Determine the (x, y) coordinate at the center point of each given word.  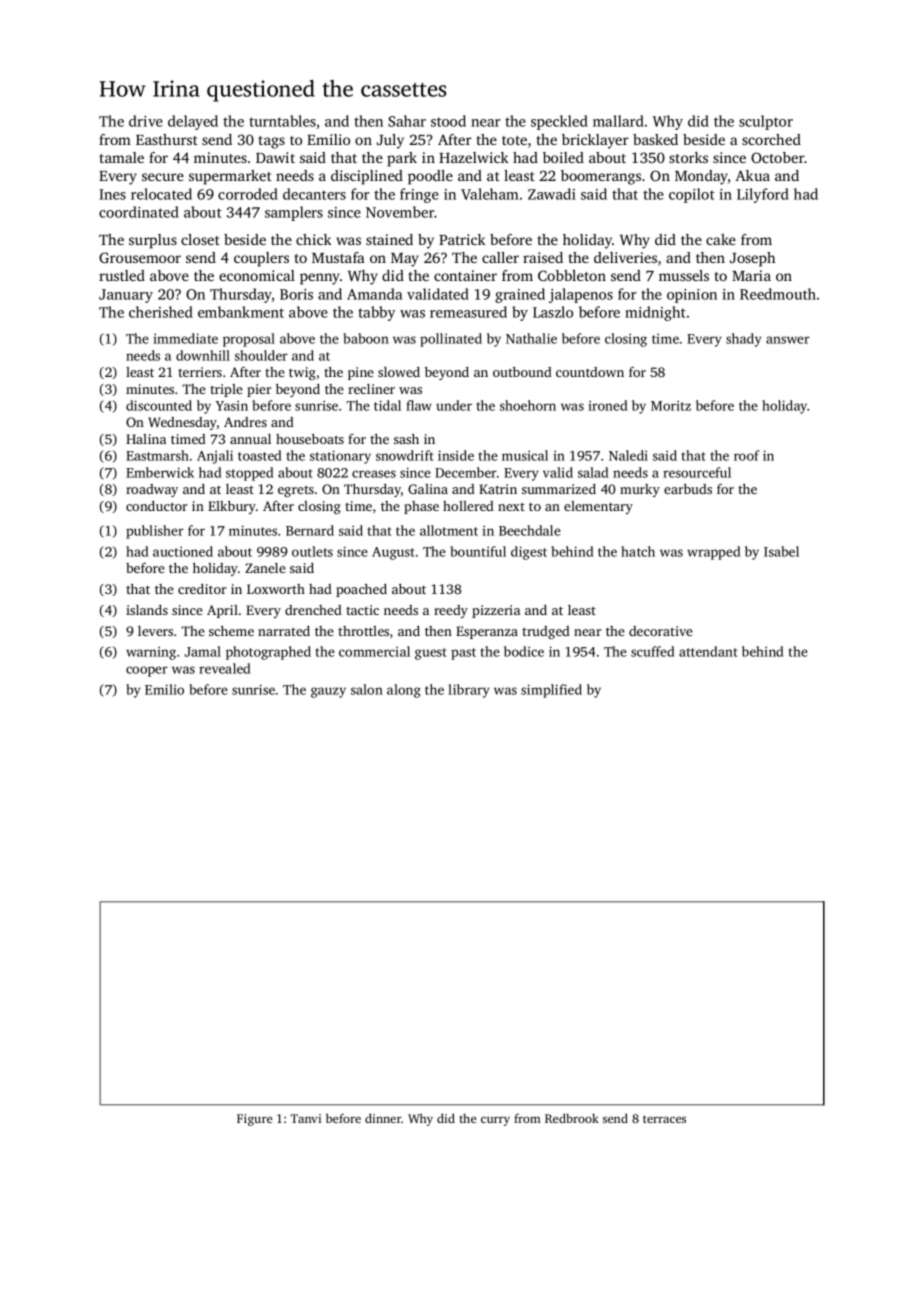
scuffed (652, 651)
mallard (618, 121)
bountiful (478, 551)
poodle (430, 177)
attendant (708, 651)
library (469, 691)
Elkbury (232, 507)
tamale (121, 157)
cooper (147, 671)
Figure (254, 1120)
